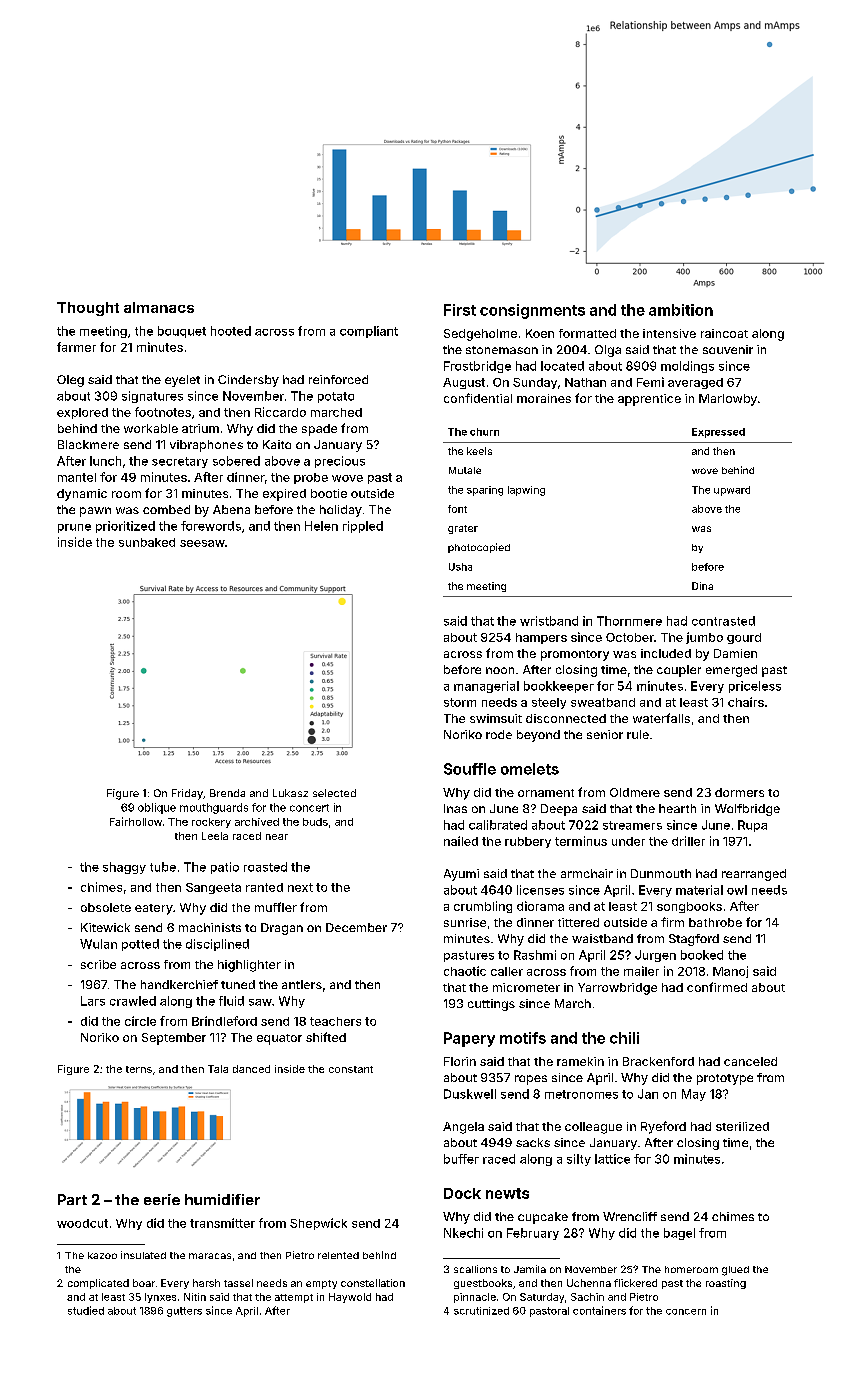 The height and width of the screenshot is (1400, 849). I want to click on omelets, so click(530, 769).
